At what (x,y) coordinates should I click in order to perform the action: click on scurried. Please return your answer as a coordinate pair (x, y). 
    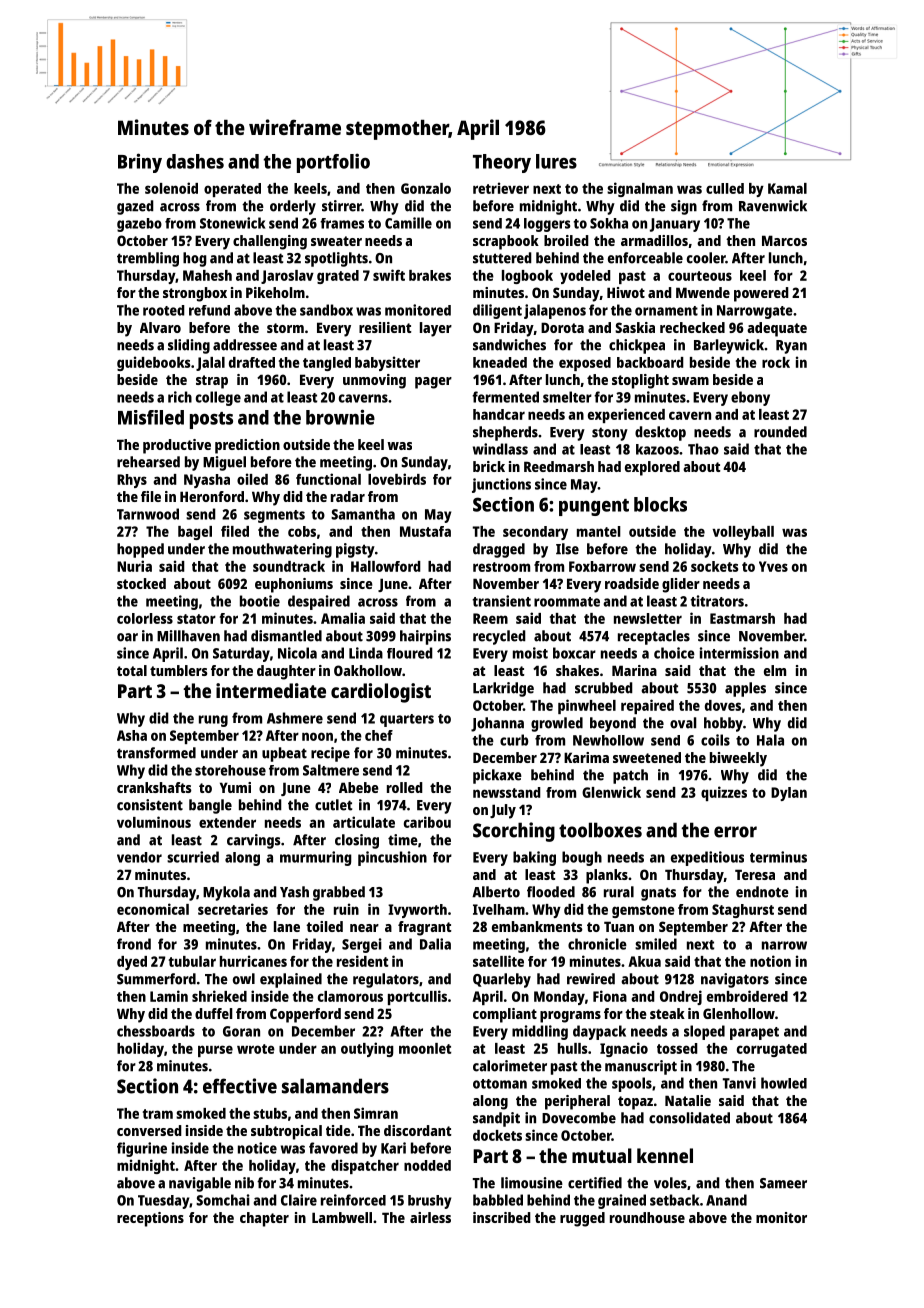
    Looking at the image, I should click on (193, 857).
